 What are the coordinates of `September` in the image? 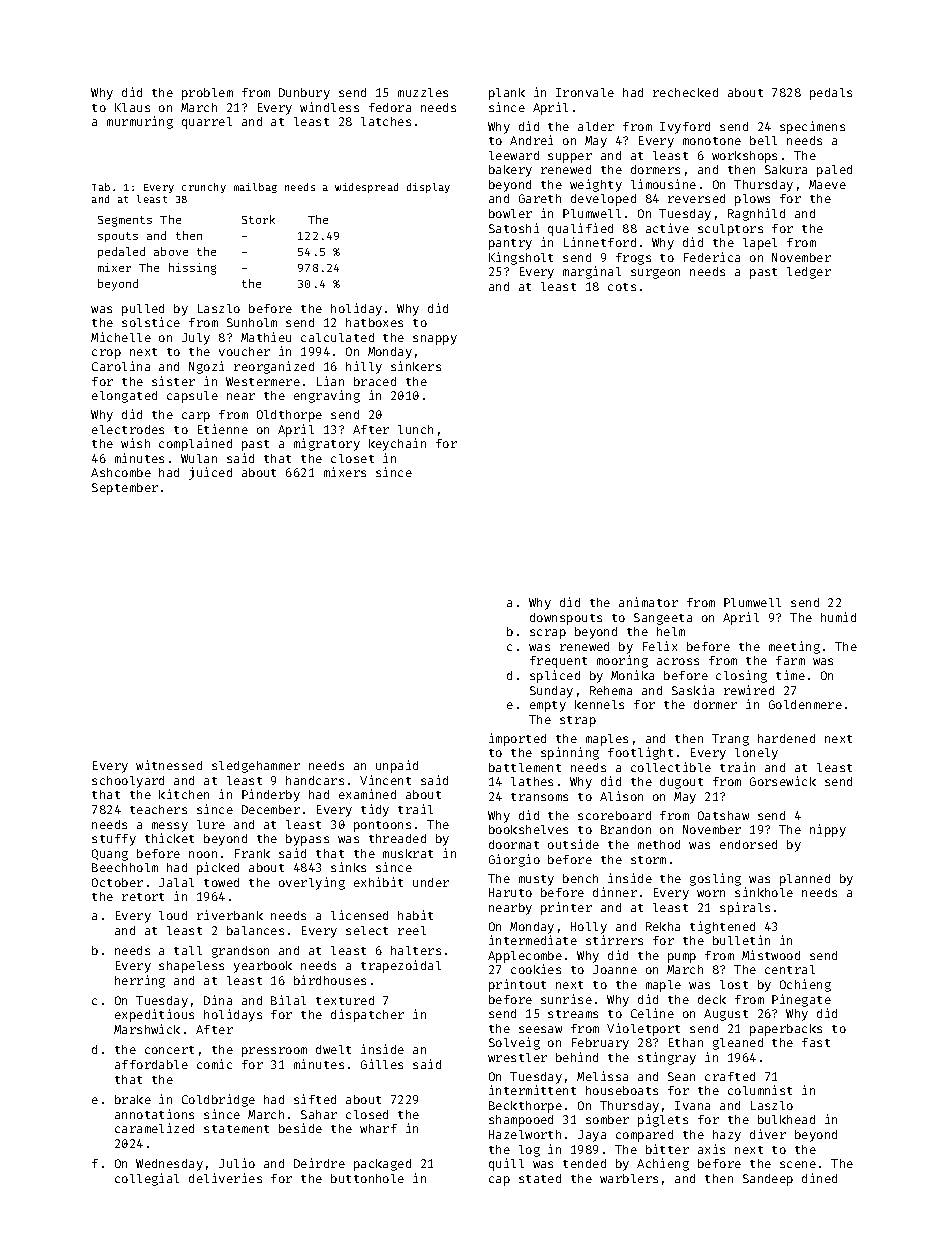 It's located at (125, 489).
